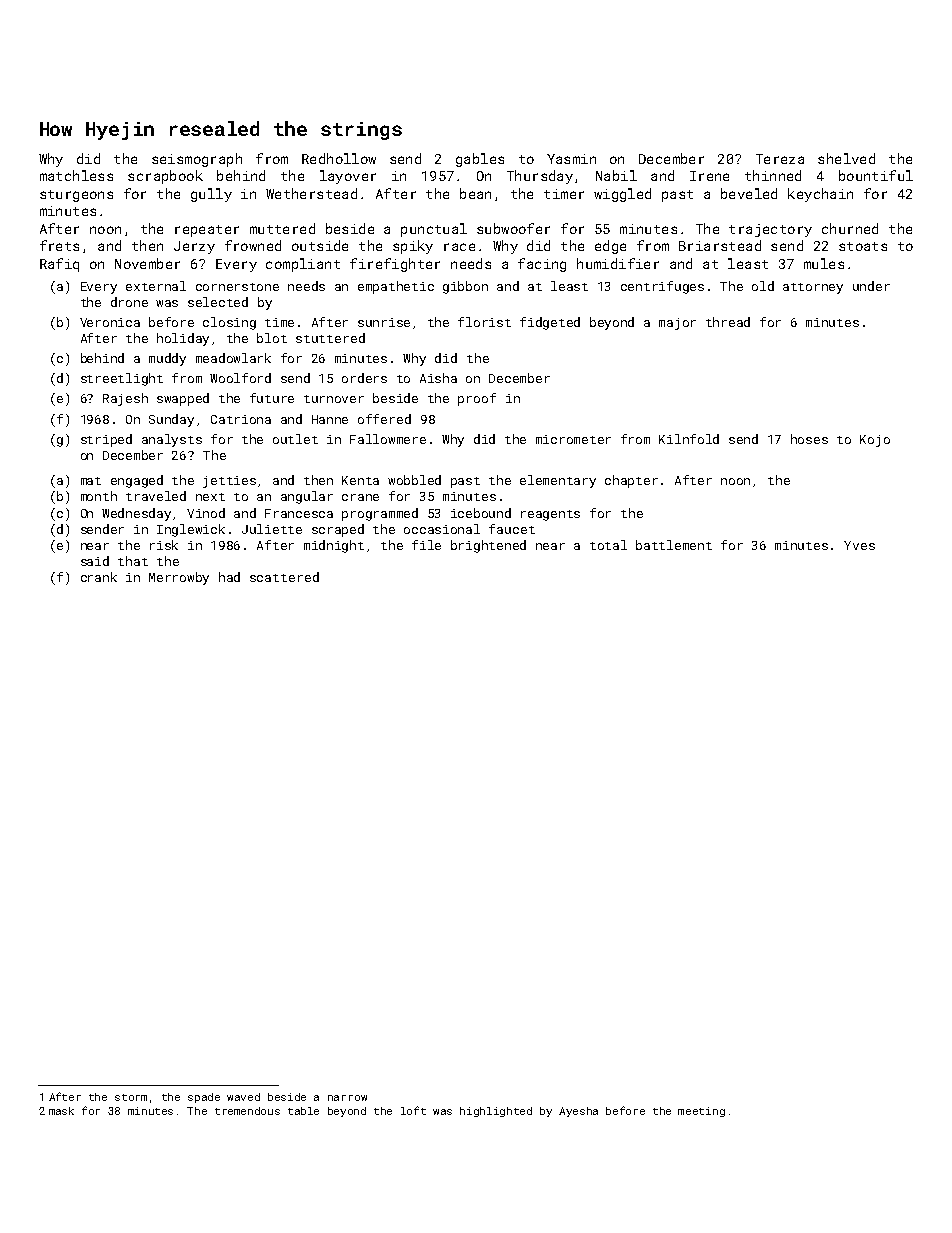 The width and height of the image is (952, 1233). I want to click on crank, so click(99, 577).
